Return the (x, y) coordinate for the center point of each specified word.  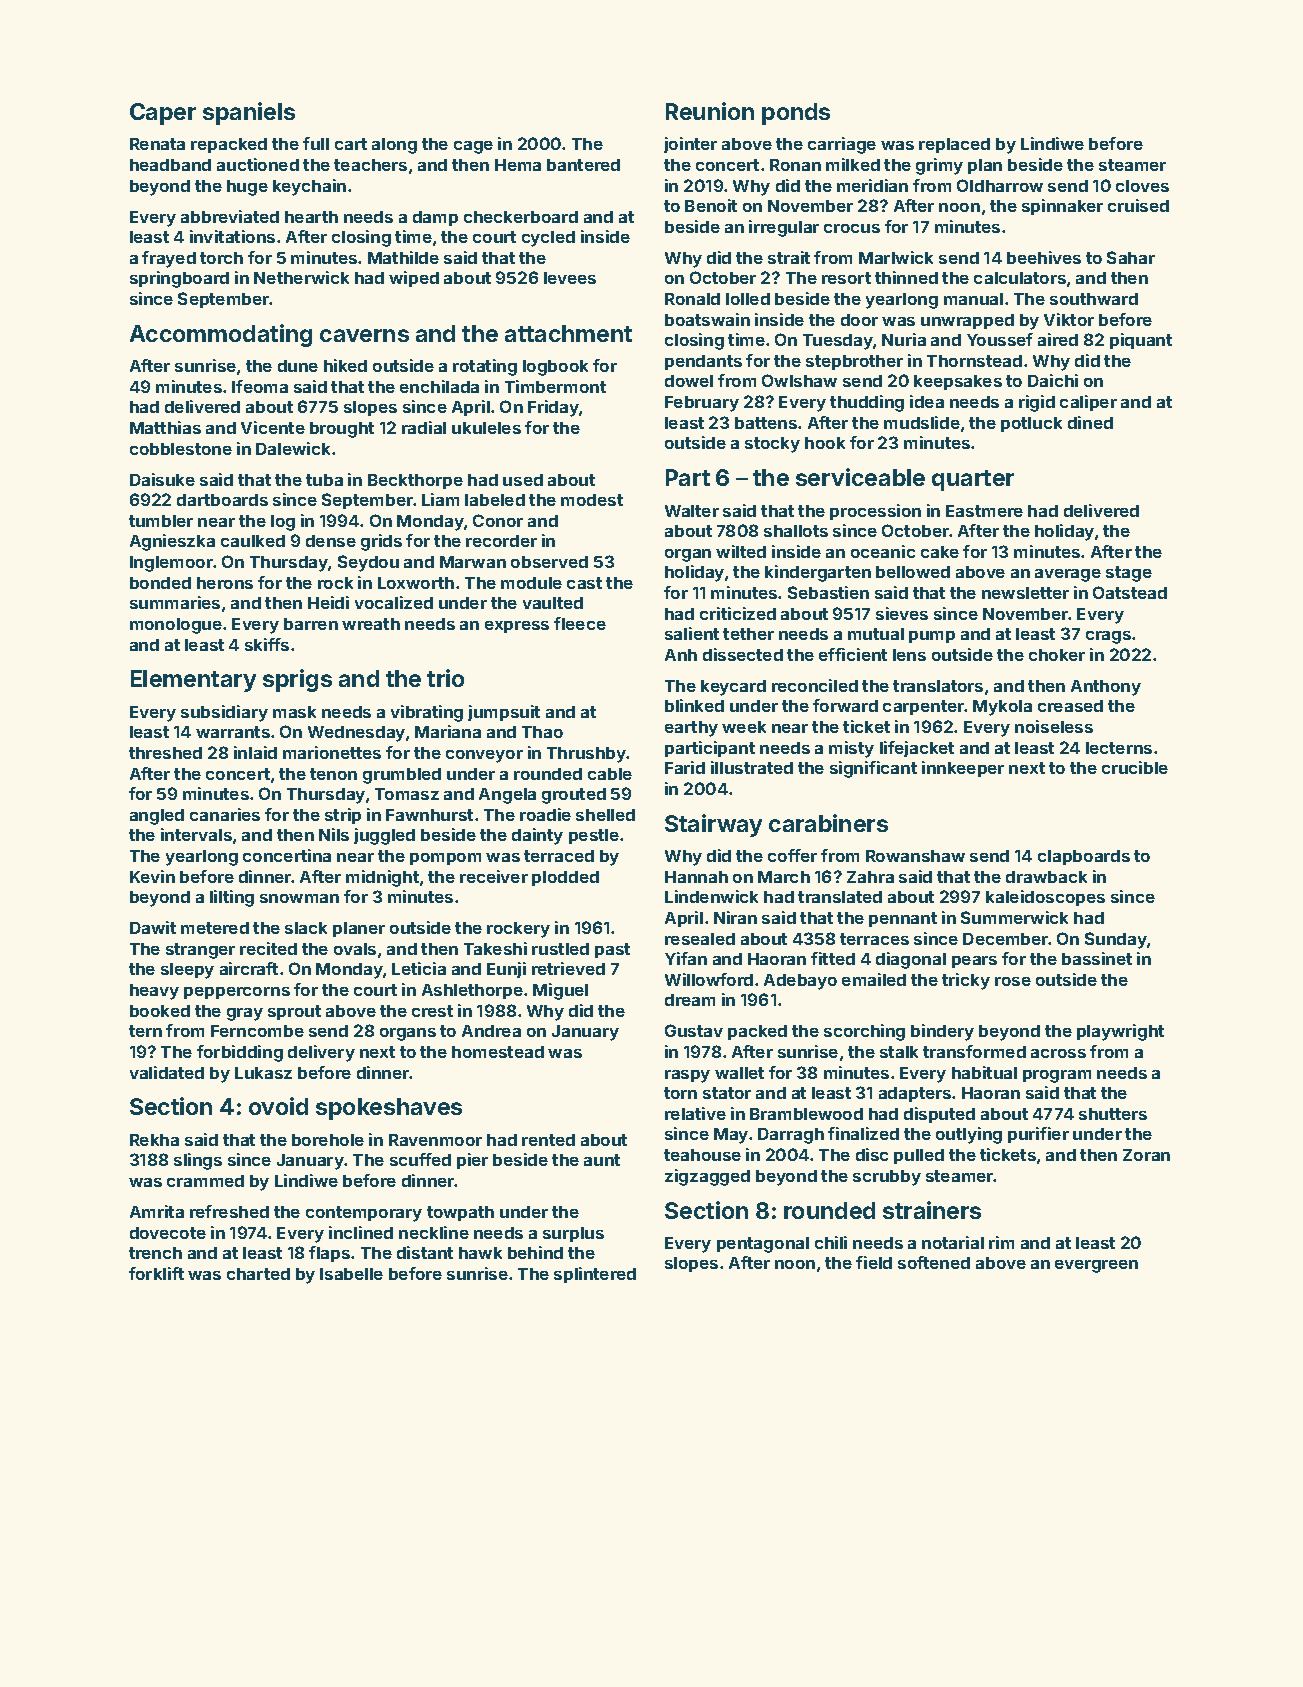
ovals (355, 949)
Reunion (710, 111)
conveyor (484, 756)
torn (680, 1093)
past (612, 950)
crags (1108, 637)
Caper (163, 114)
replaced (954, 145)
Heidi (328, 602)
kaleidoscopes (1045, 898)
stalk (899, 1052)
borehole (328, 1140)
